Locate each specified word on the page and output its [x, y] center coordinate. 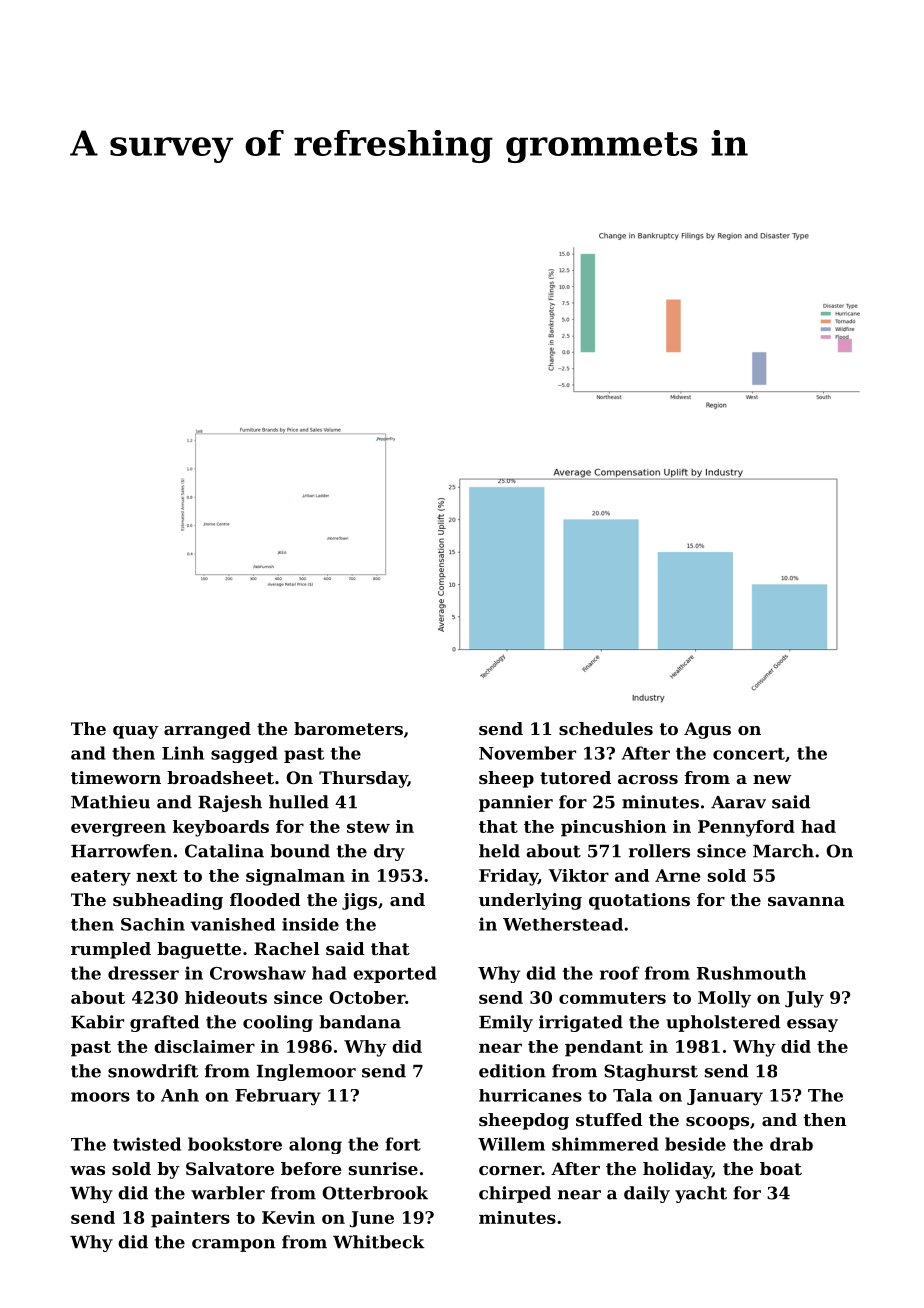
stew [368, 827]
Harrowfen [121, 851]
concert [749, 754]
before [311, 1168]
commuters [612, 998]
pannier [516, 803]
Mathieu [110, 802]
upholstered [723, 1023]
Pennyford [746, 828]
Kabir [97, 1022]
